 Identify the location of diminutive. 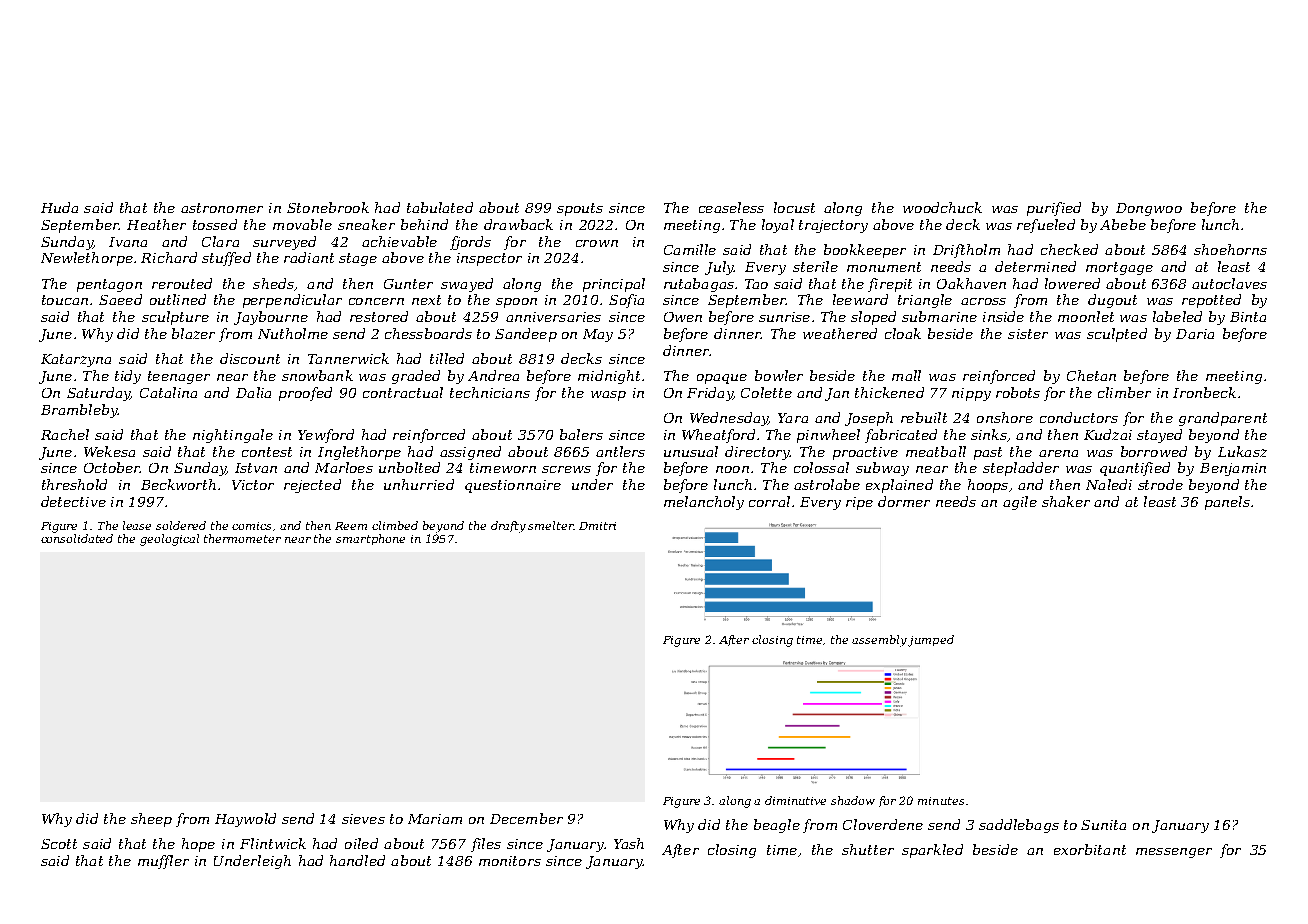
(795, 800).
